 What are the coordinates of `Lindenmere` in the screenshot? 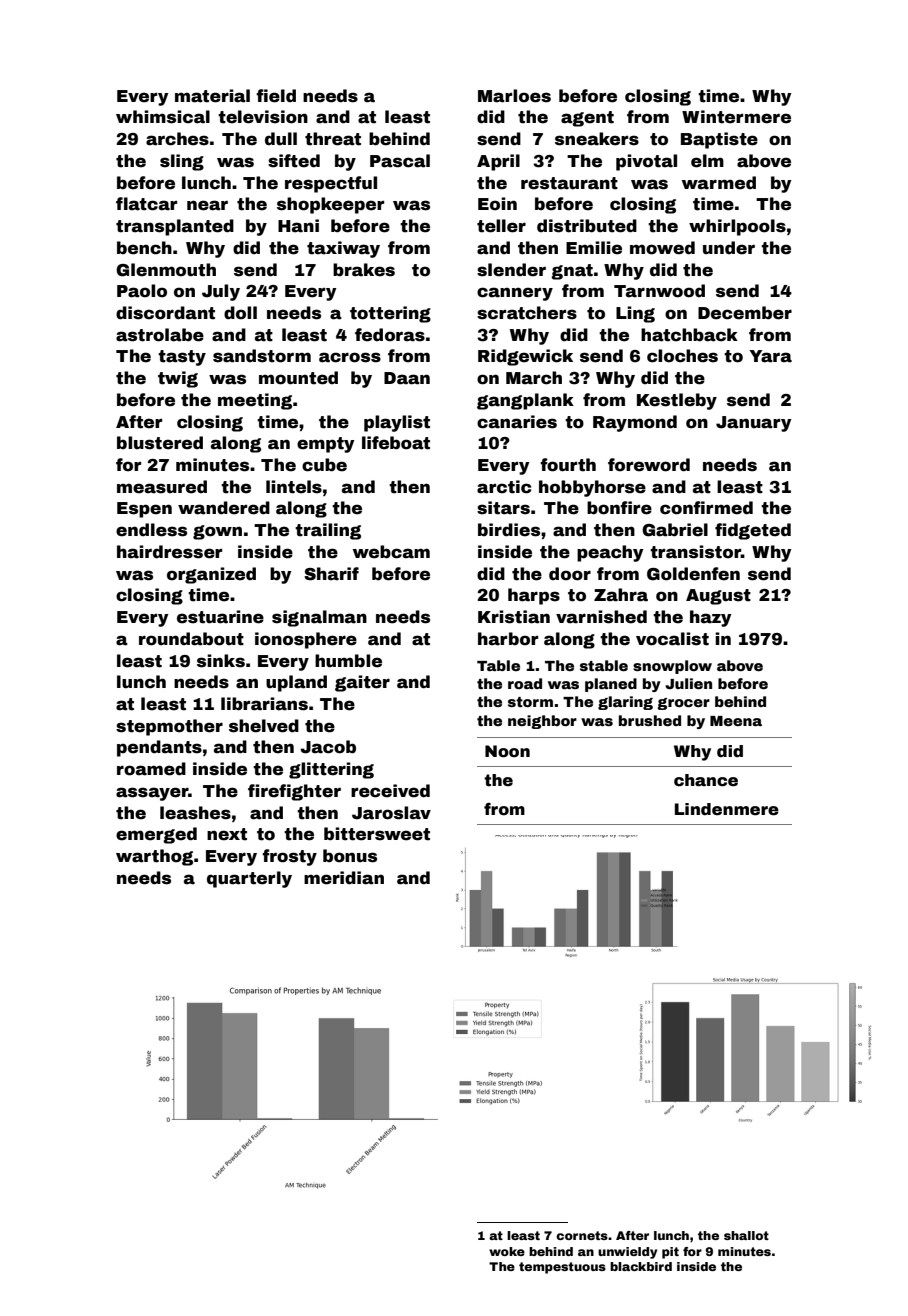 It's located at (727, 809).
